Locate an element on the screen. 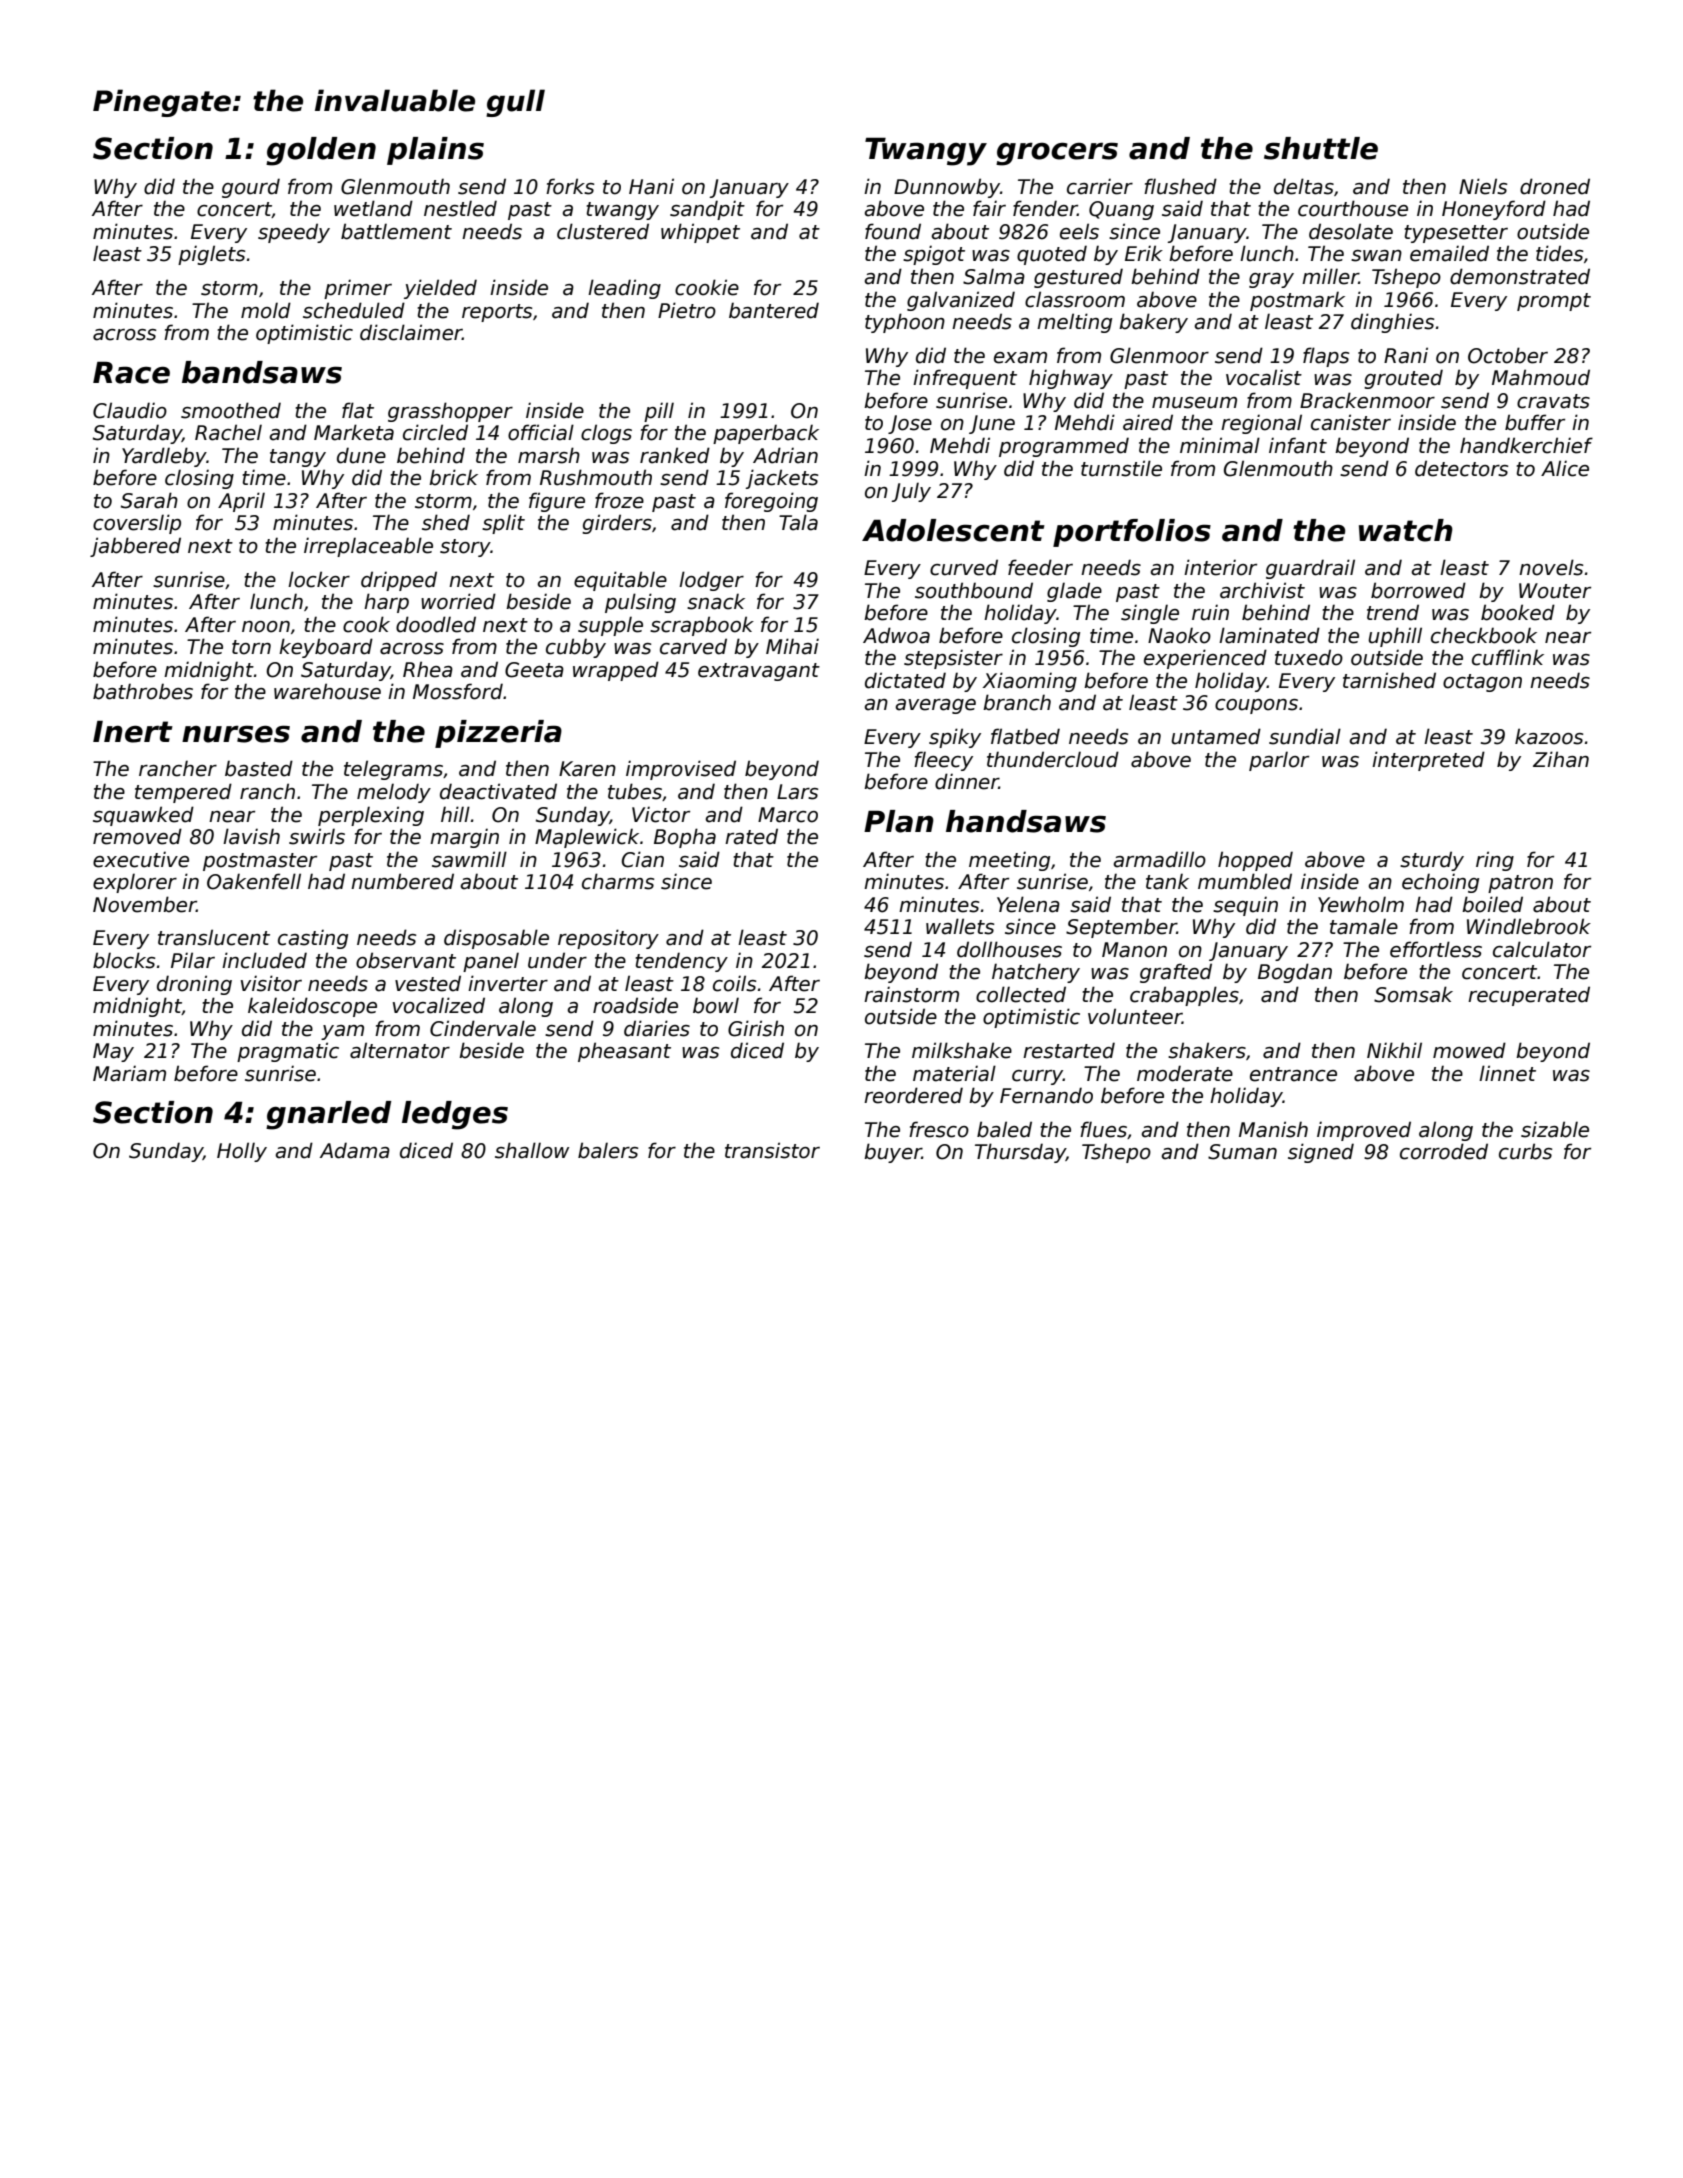 This screenshot has height=2178, width=1683. shuttle is located at coordinates (1321, 148).
